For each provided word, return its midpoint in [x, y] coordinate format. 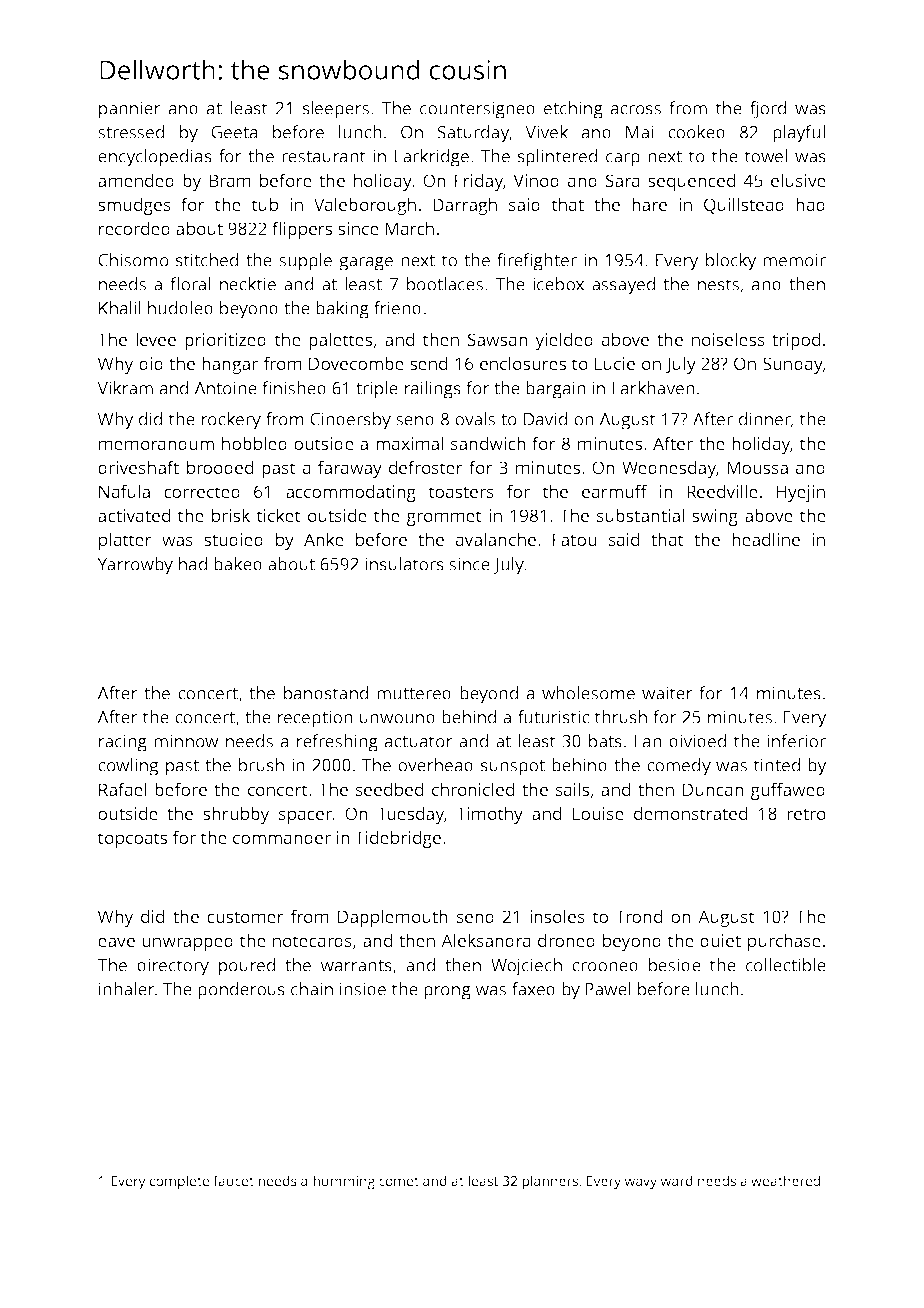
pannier [130, 110]
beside [675, 965]
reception [315, 719]
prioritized [225, 341]
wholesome [588, 693]
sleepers [336, 110]
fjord [768, 110]
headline [766, 539]
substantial [640, 515]
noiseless [728, 339]
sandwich [488, 443]
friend [397, 308]
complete [179, 1182]
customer [245, 917]
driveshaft [138, 467]
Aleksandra [486, 940]
